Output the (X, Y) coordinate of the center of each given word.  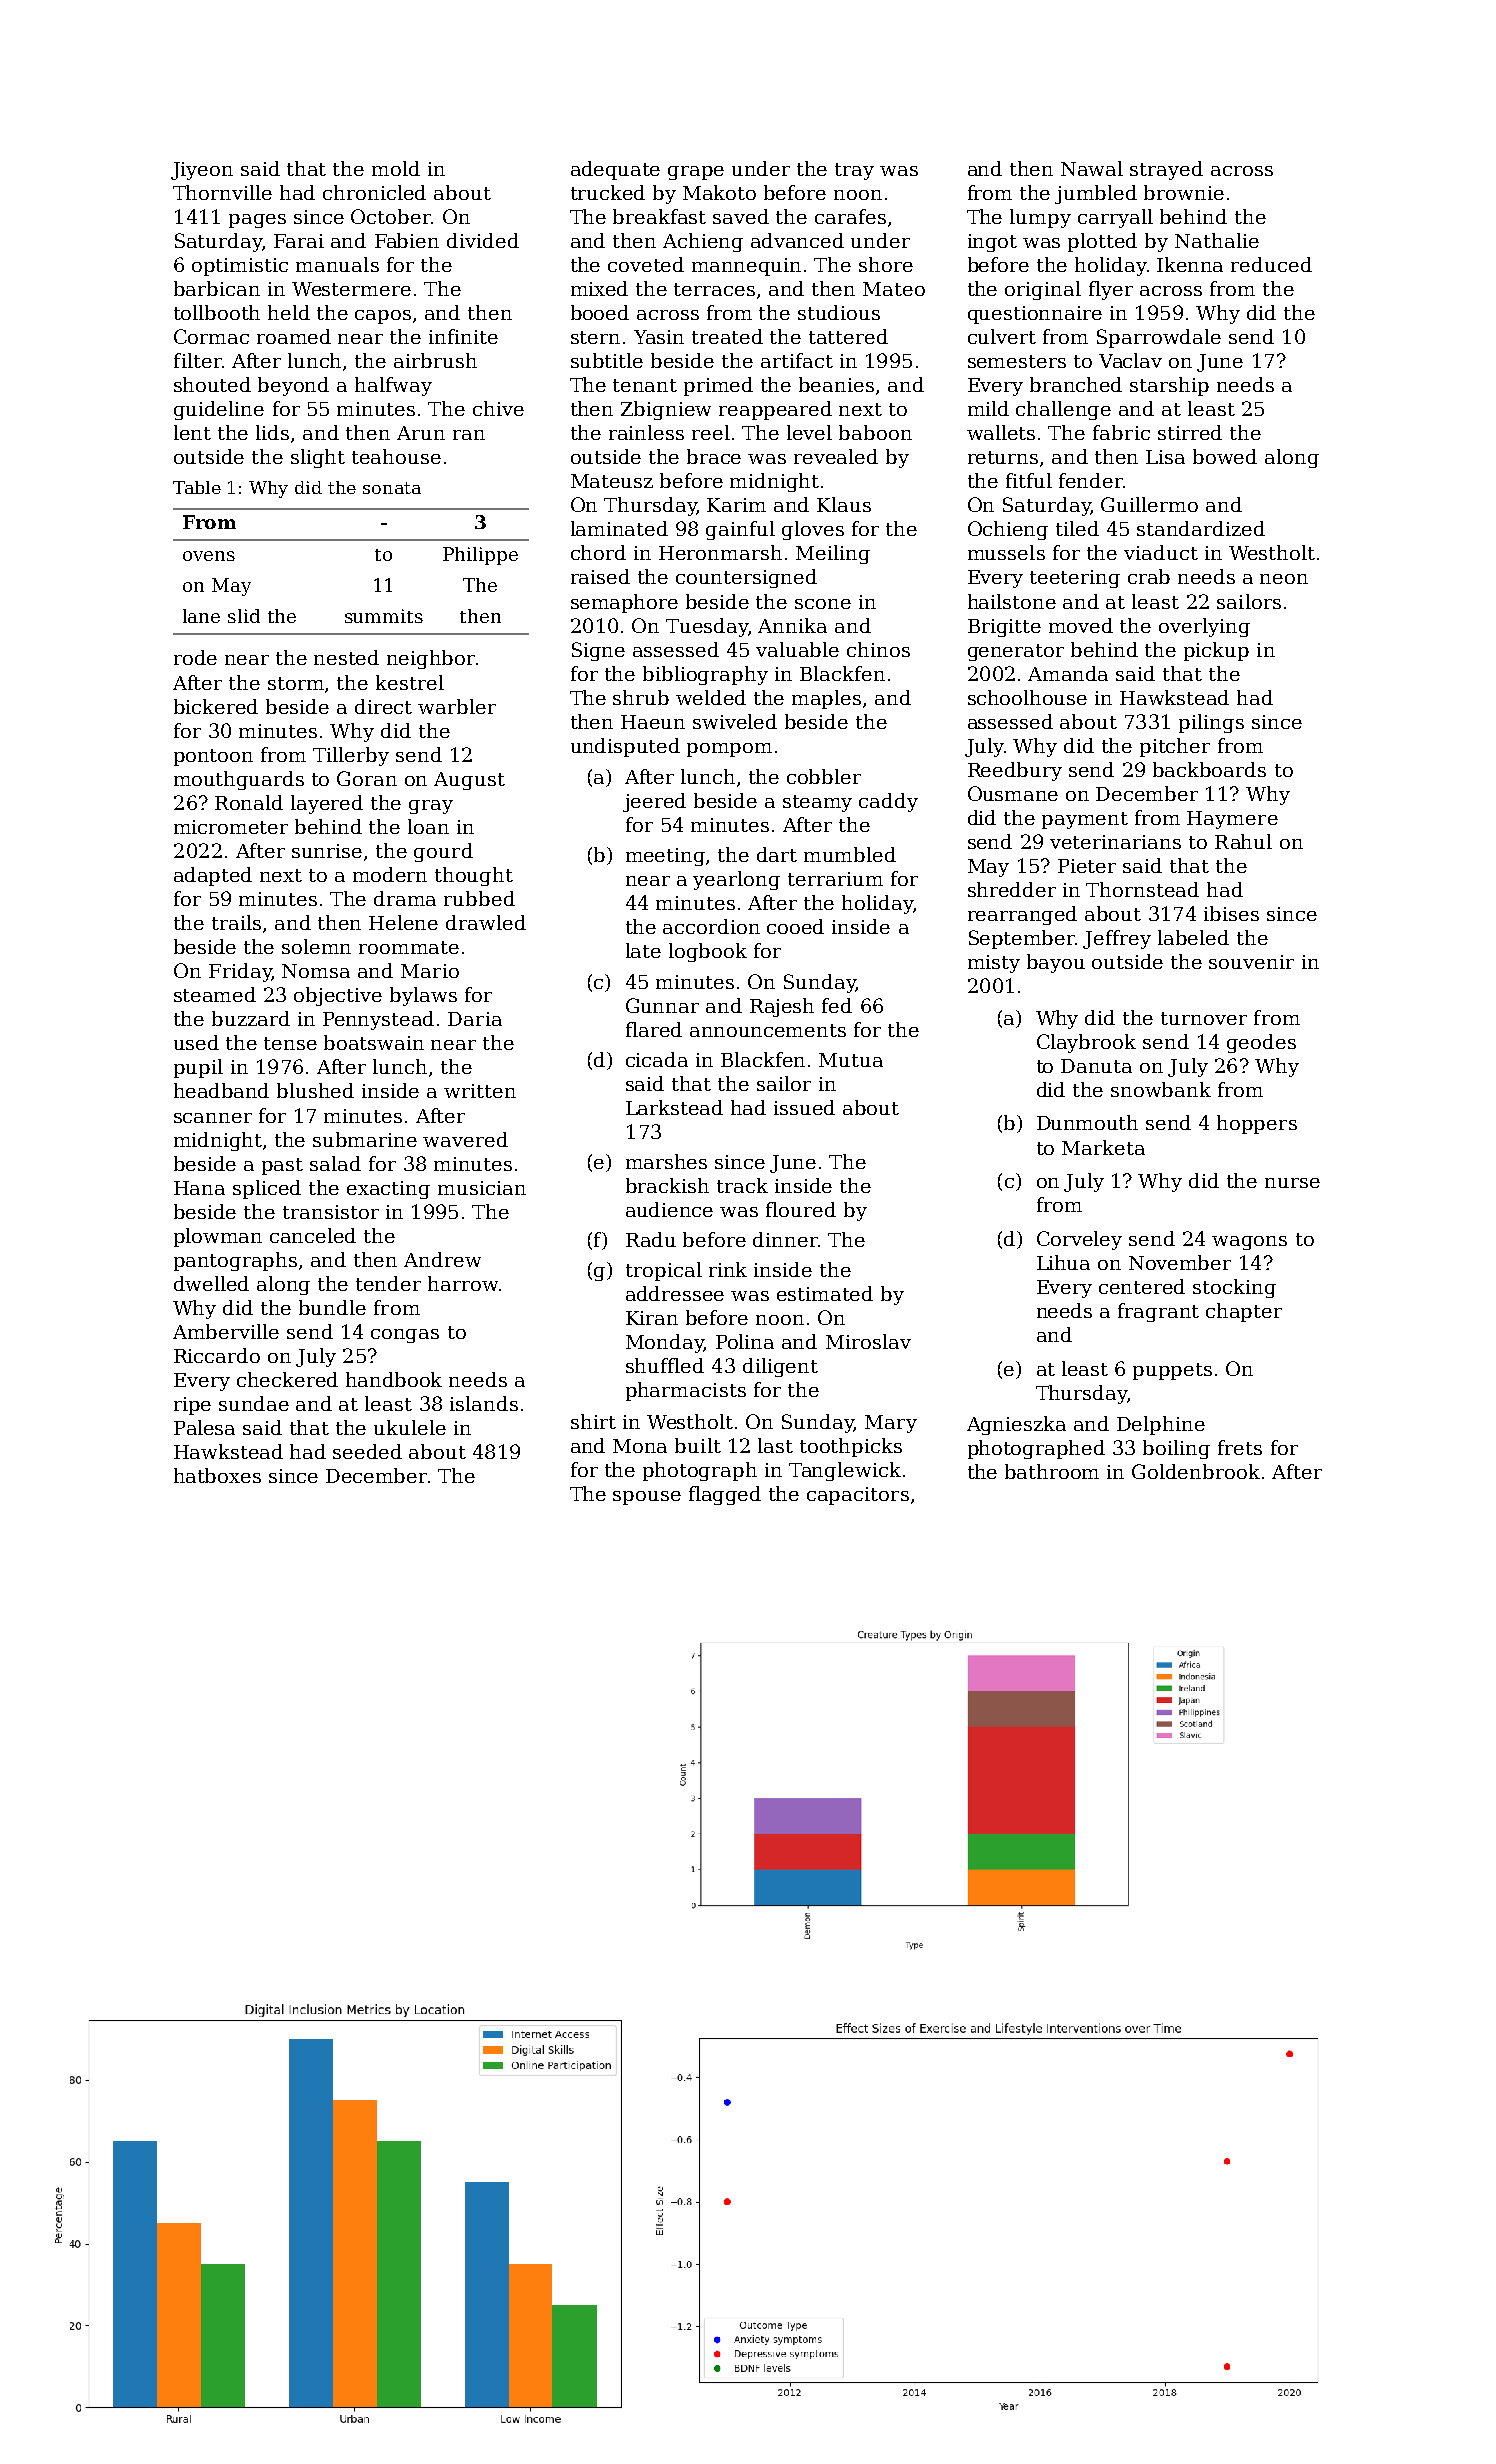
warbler (457, 706)
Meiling (833, 554)
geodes (1261, 1043)
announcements (768, 1030)
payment (1085, 820)
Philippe (480, 556)
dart (777, 854)
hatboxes (217, 1475)
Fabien (407, 240)
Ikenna (1190, 264)
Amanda (1068, 673)
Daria (475, 1019)
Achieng (703, 242)
